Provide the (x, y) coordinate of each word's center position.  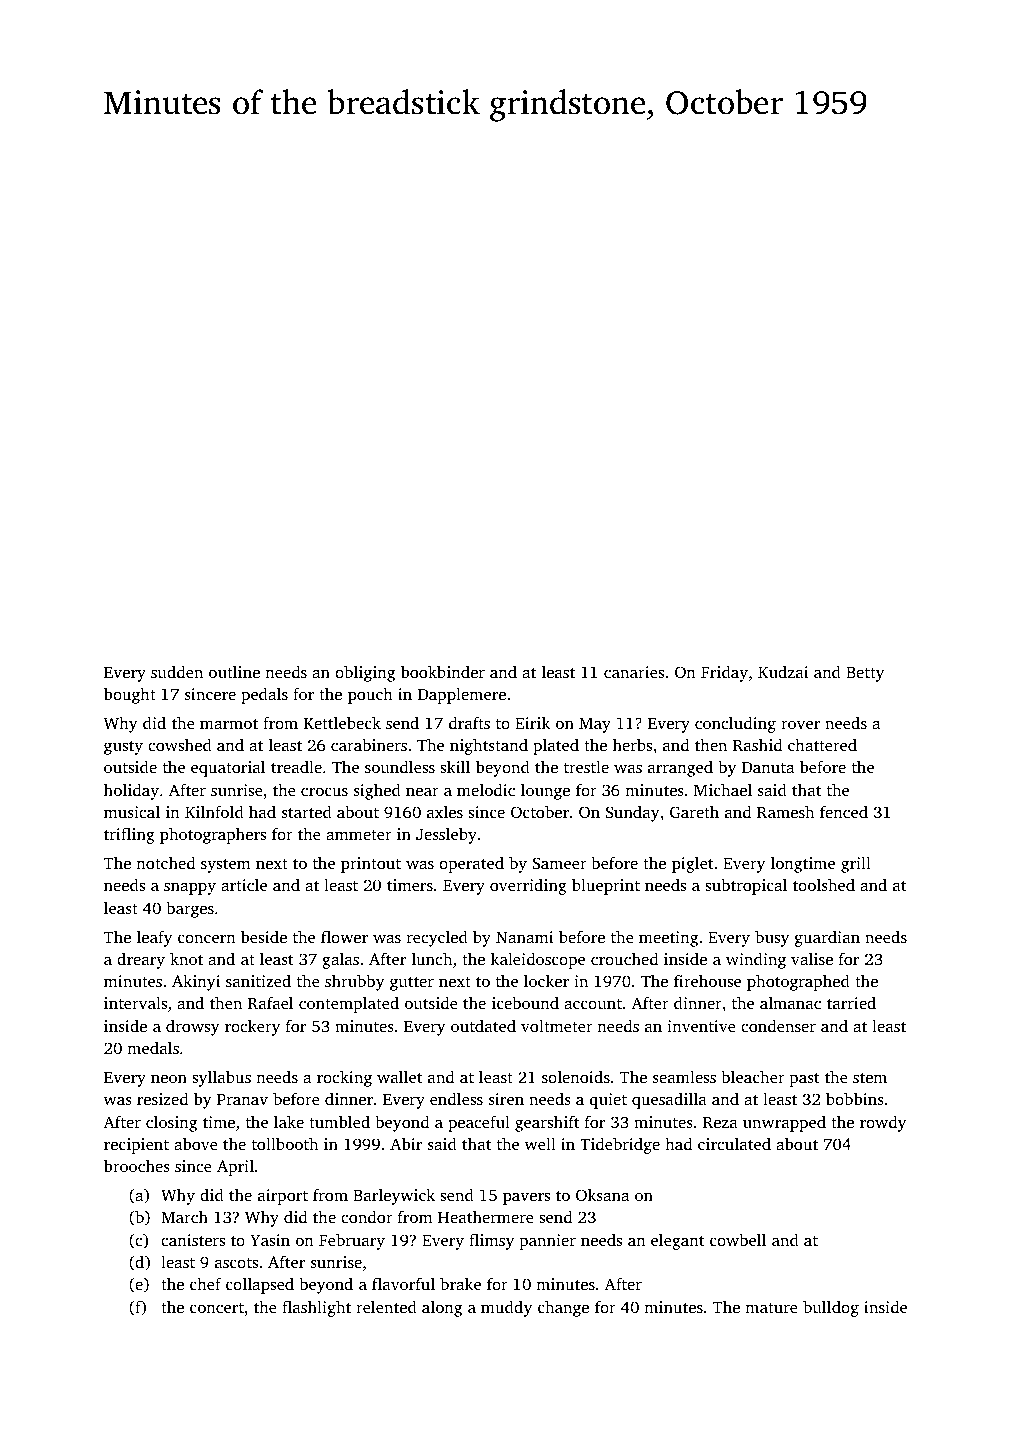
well (540, 1143)
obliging (365, 673)
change (563, 1308)
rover (800, 725)
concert (217, 1308)
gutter (412, 984)
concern (207, 939)
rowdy (883, 1123)
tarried (851, 1002)
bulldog (831, 1308)
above (196, 1144)
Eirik (532, 723)
